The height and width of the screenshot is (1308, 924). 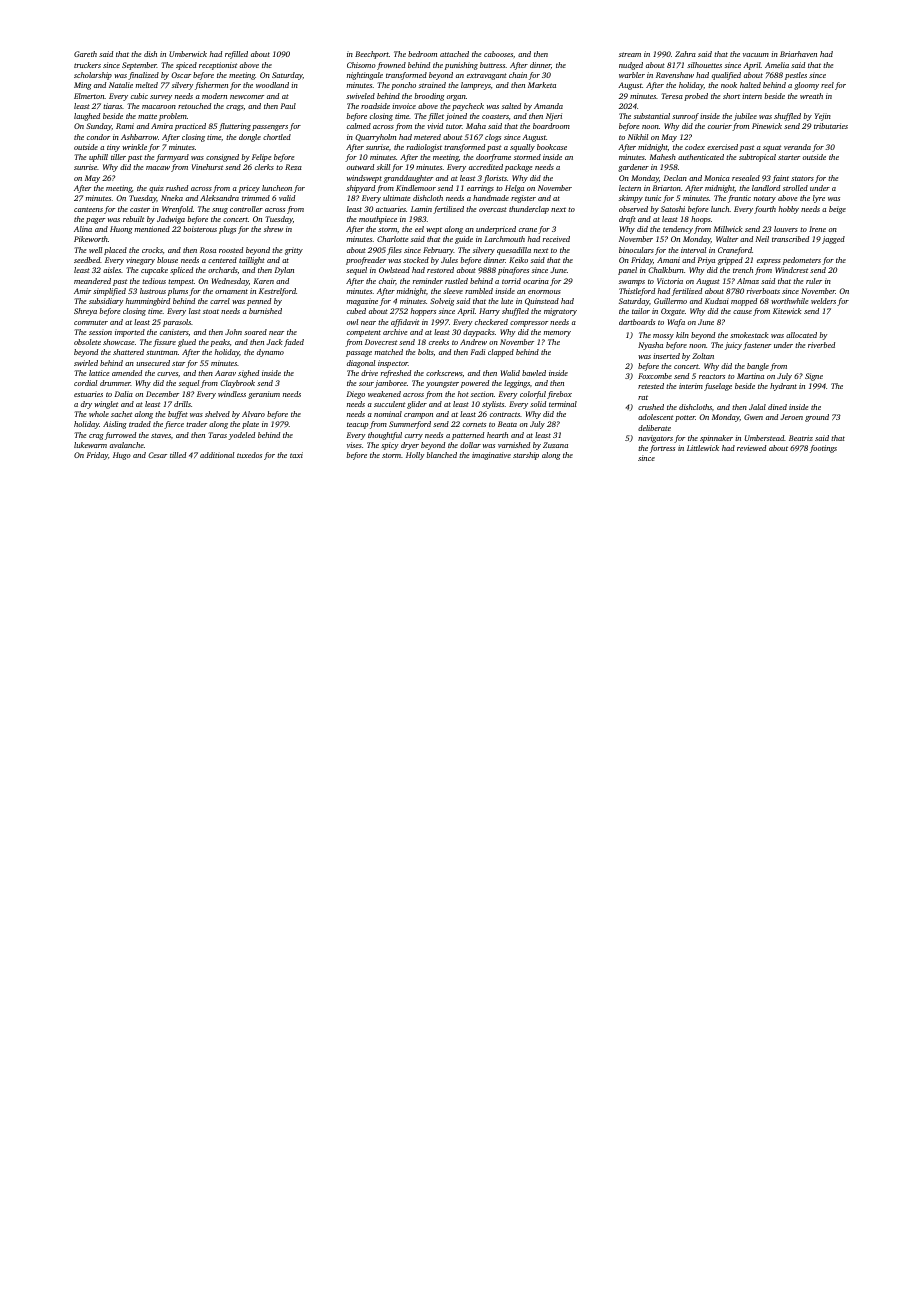 What do you see at coordinates (375, 138) in the screenshot?
I see `Quarryholm` at bounding box center [375, 138].
